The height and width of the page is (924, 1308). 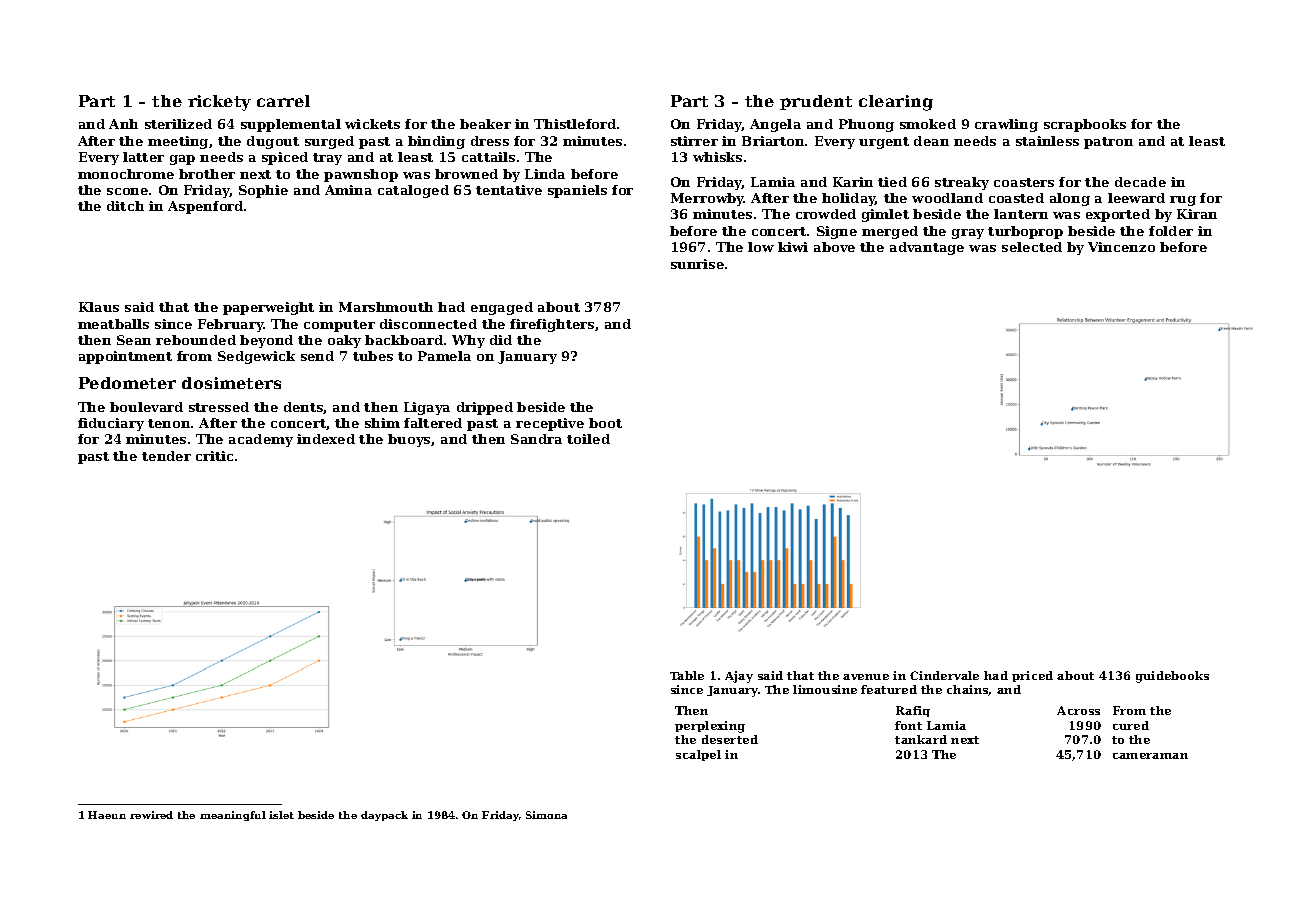 I want to click on priced, so click(x=1032, y=676).
